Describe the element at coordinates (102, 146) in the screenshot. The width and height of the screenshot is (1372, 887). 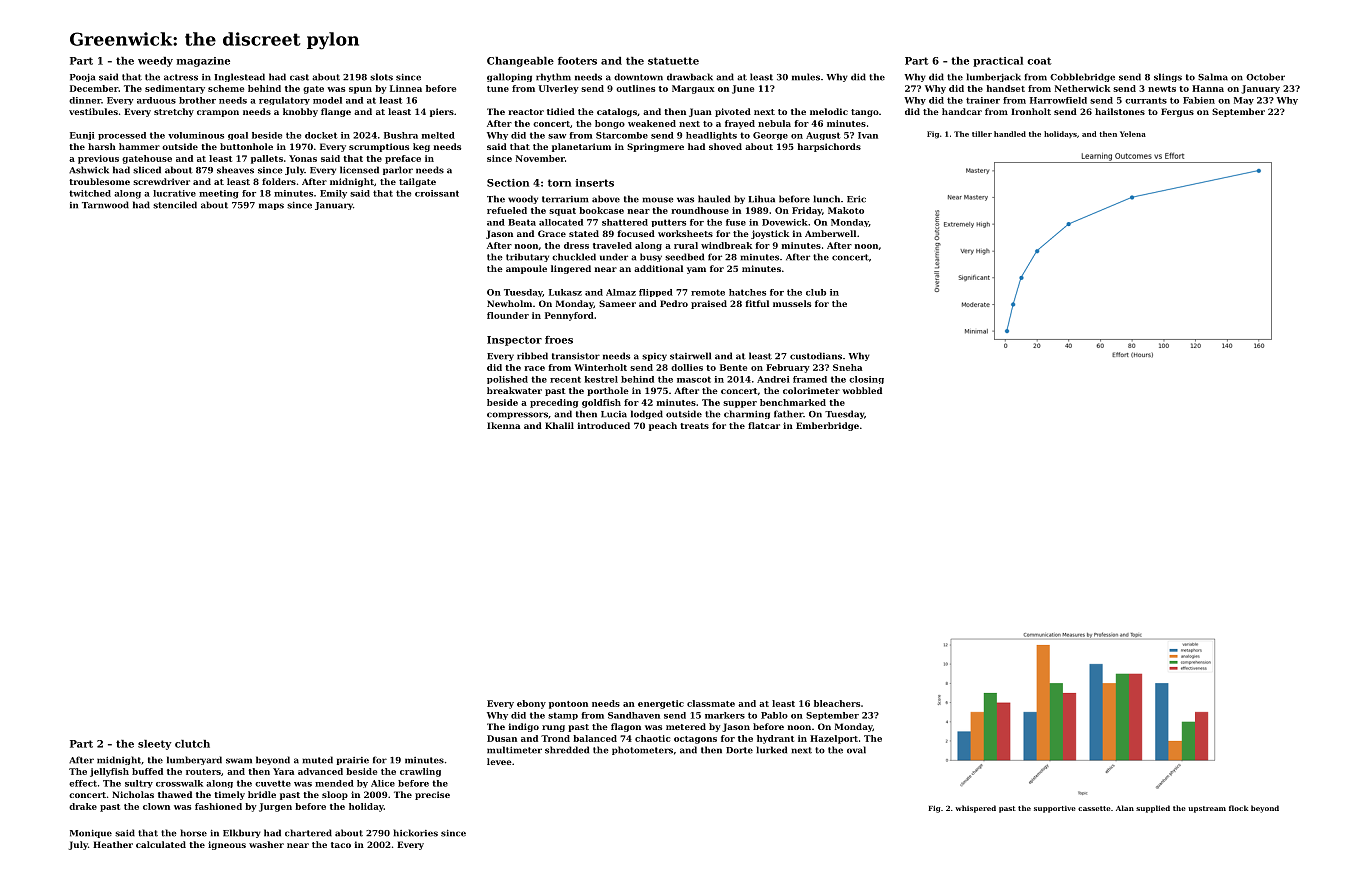
I see `harsh` at that location.
